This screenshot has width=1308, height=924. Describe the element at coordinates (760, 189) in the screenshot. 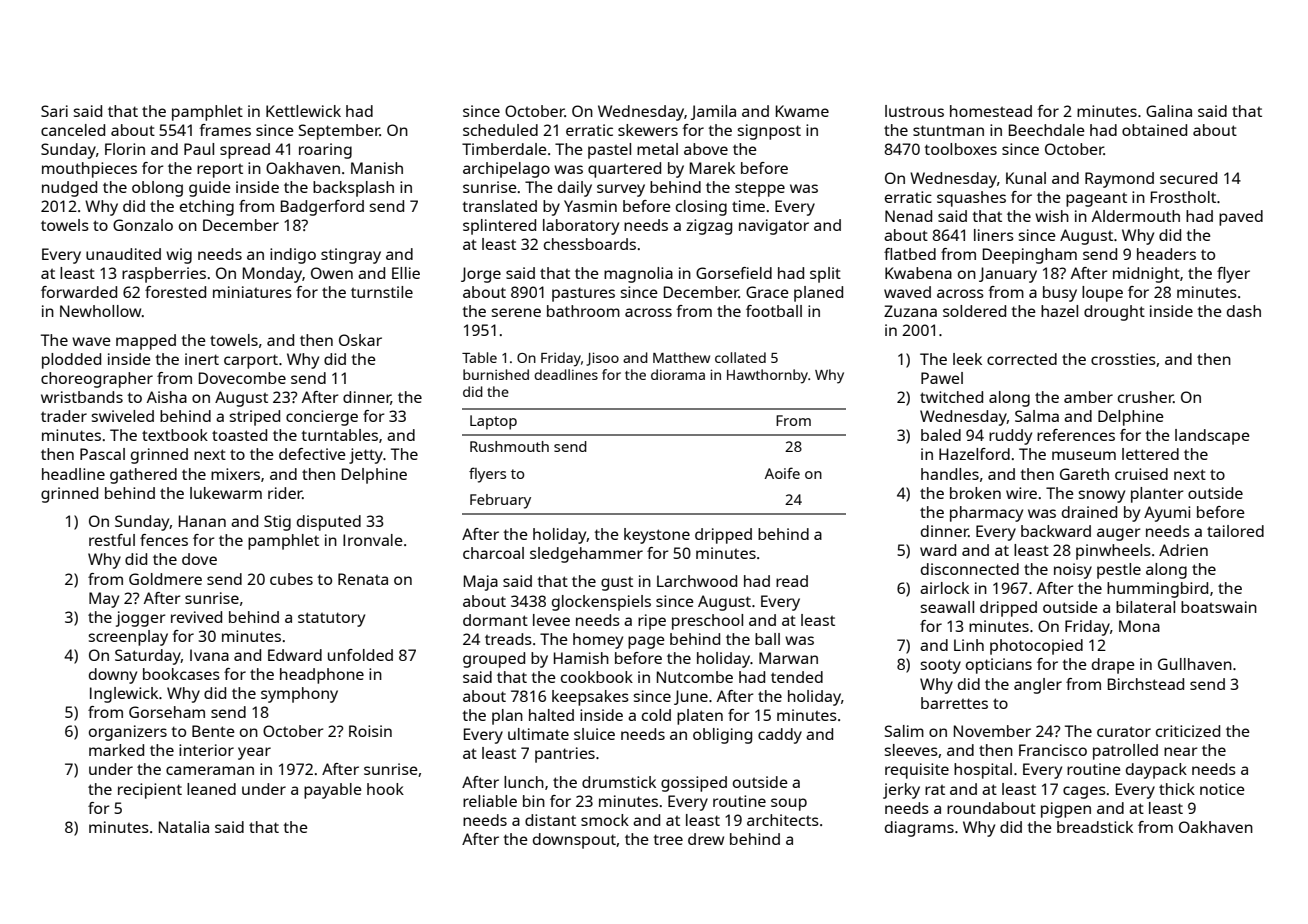

I see `steppe` at that location.
